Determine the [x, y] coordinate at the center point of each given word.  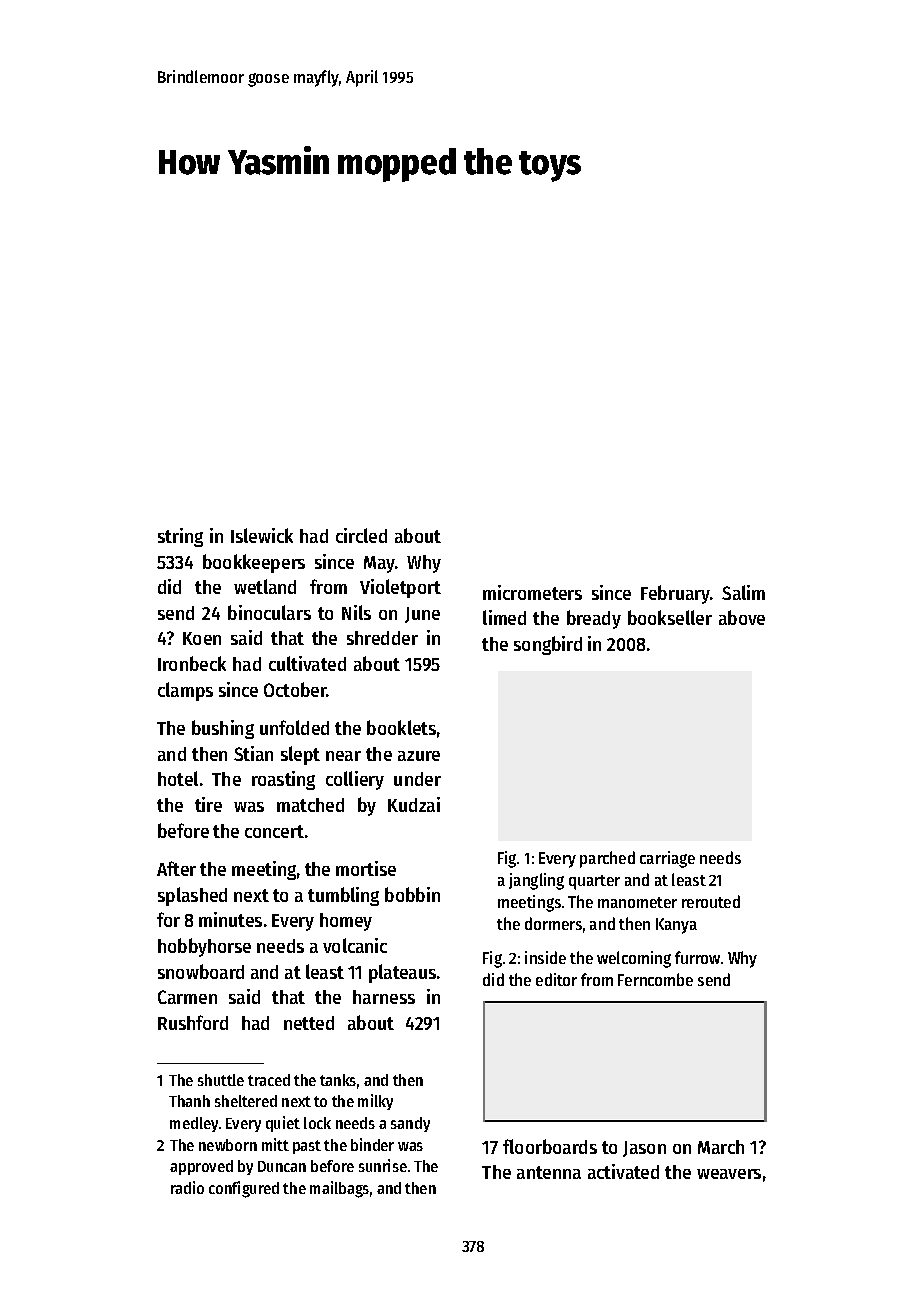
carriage [667, 859]
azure [419, 756]
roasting [283, 780]
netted [309, 1023]
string [180, 537]
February [676, 594]
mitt [275, 1144]
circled [361, 535]
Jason [644, 1149]
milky [375, 1102]
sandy [410, 1124]
